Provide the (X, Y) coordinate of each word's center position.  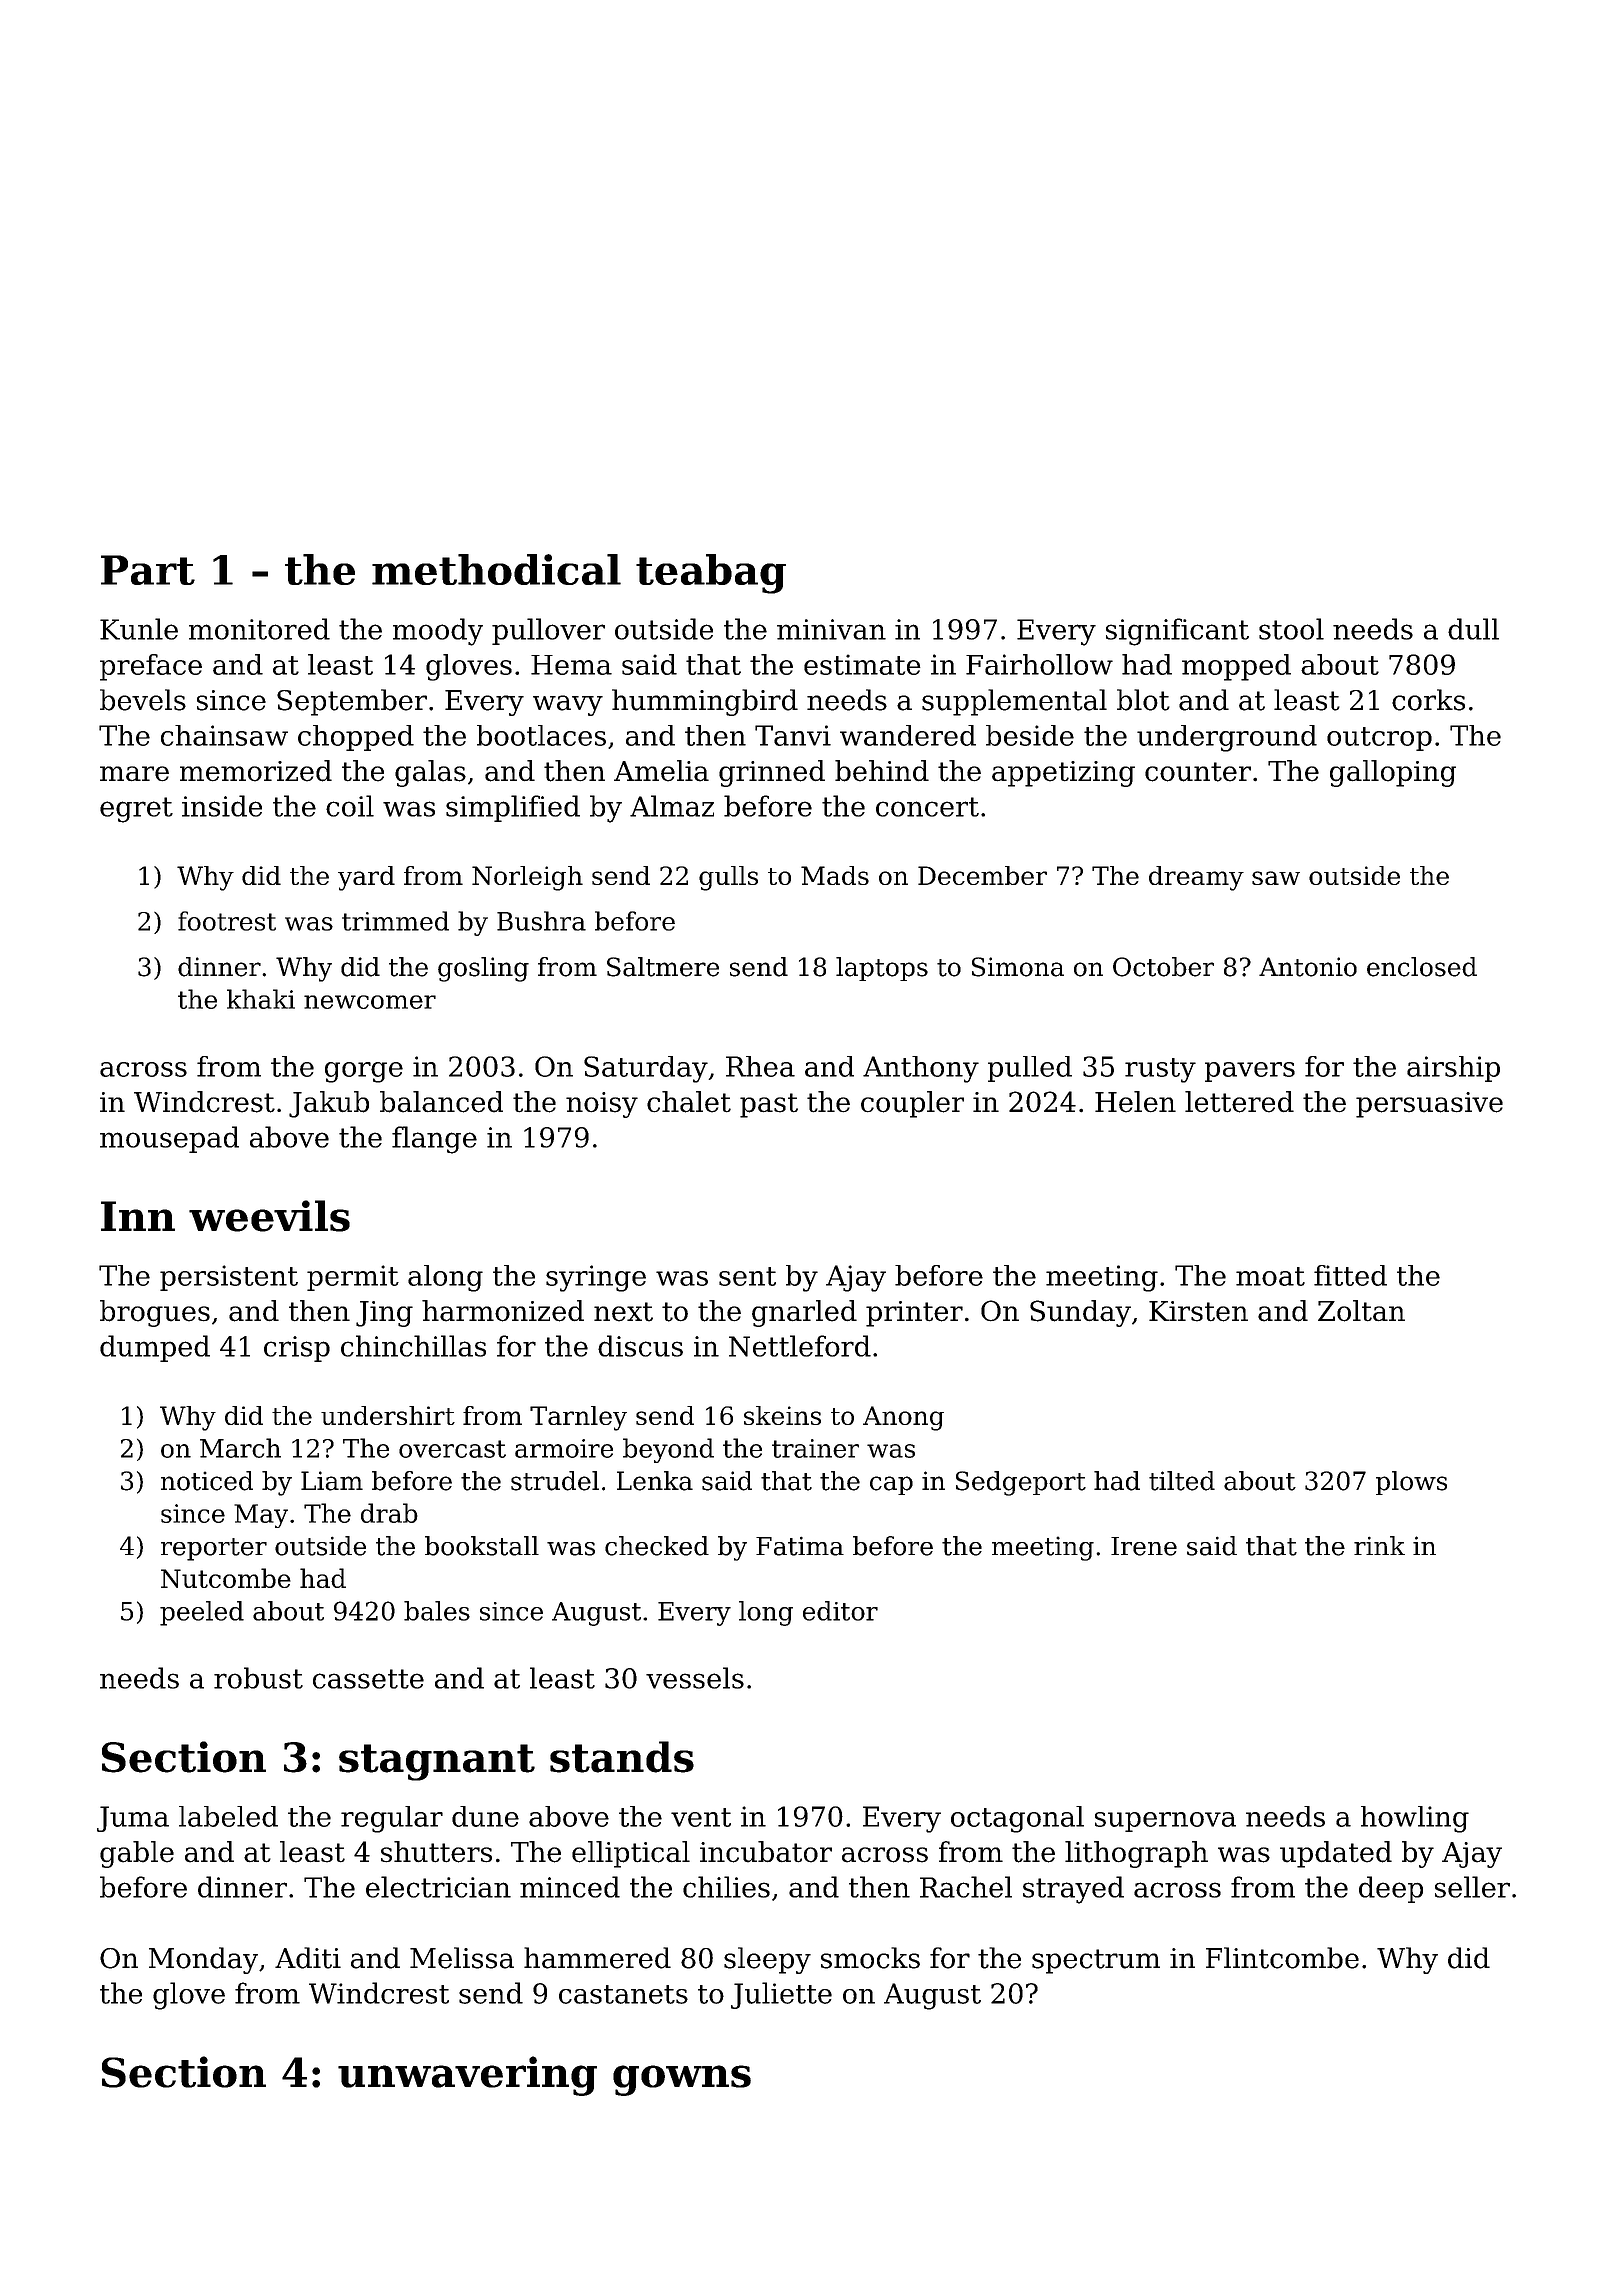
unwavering (467, 2076)
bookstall (482, 1546)
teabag (711, 574)
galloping (1393, 773)
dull (1473, 629)
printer (914, 1314)
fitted (1350, 1275)
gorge (364, 1072)
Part (148, 570)
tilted (1182, 1481)
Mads (835, 875)
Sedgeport (1021, 1483)
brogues (155, 1313)
